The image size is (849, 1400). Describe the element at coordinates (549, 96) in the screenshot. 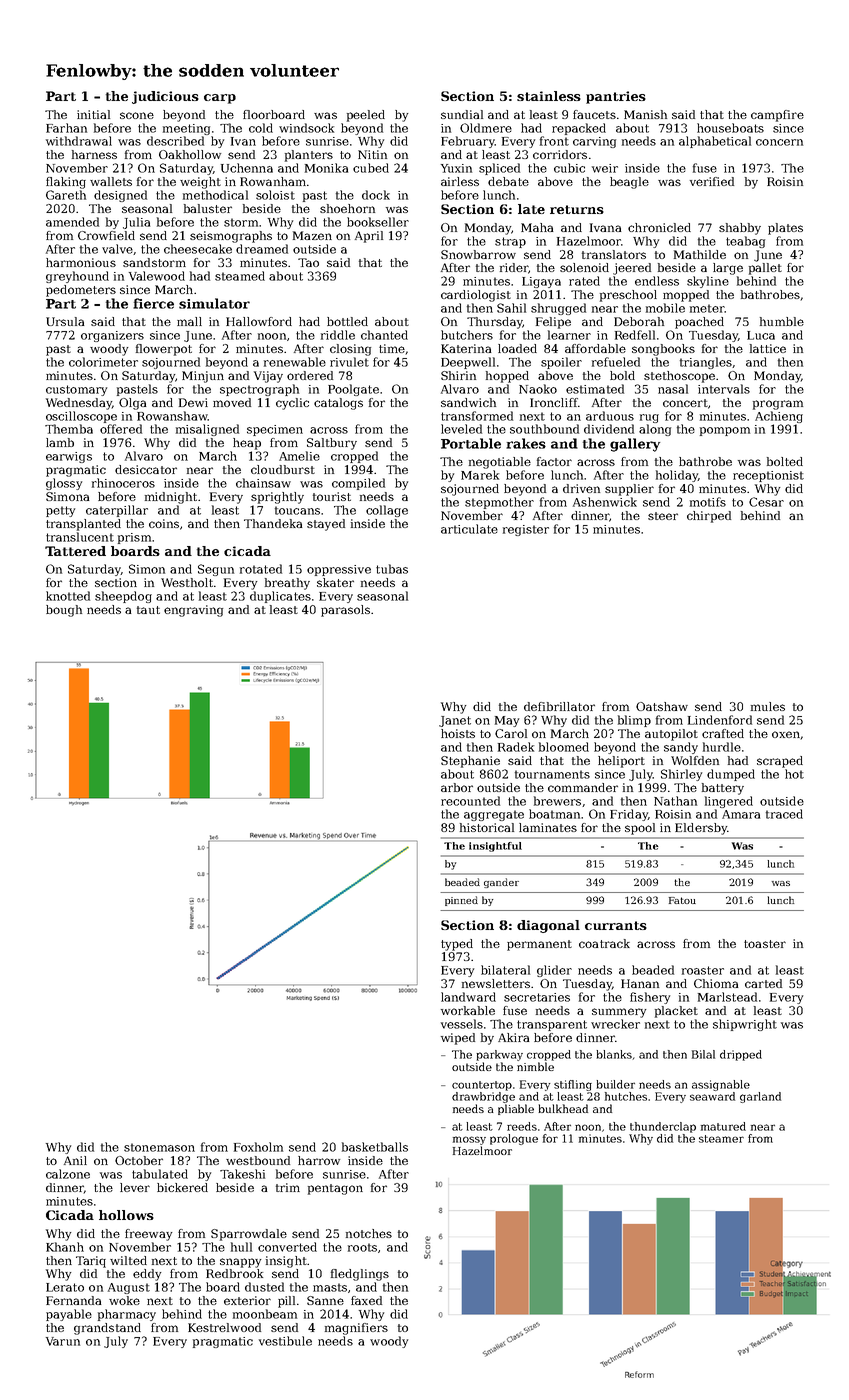

I see `stainless` at that location.
